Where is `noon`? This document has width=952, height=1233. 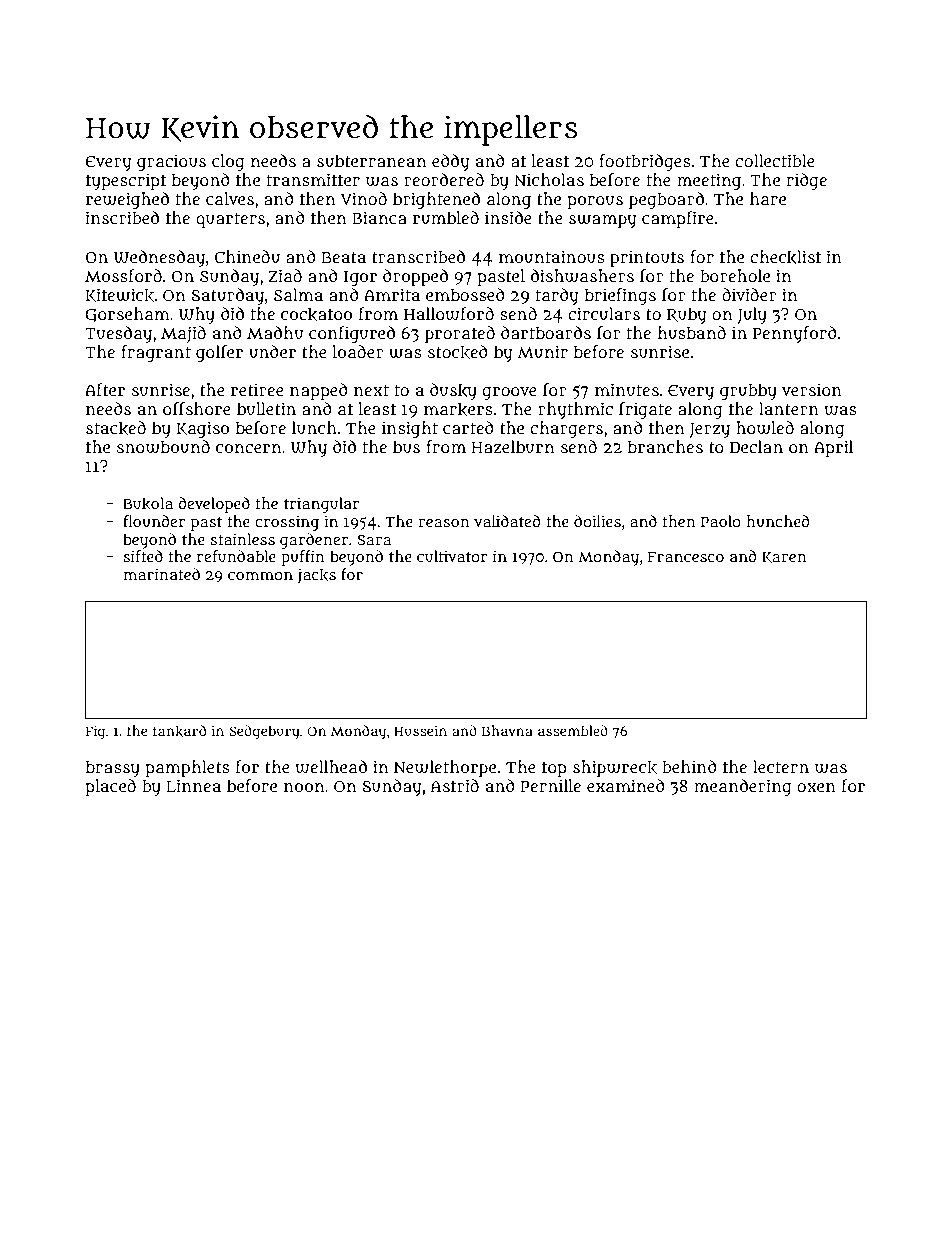
noon is located at coordinates (304, 787).
